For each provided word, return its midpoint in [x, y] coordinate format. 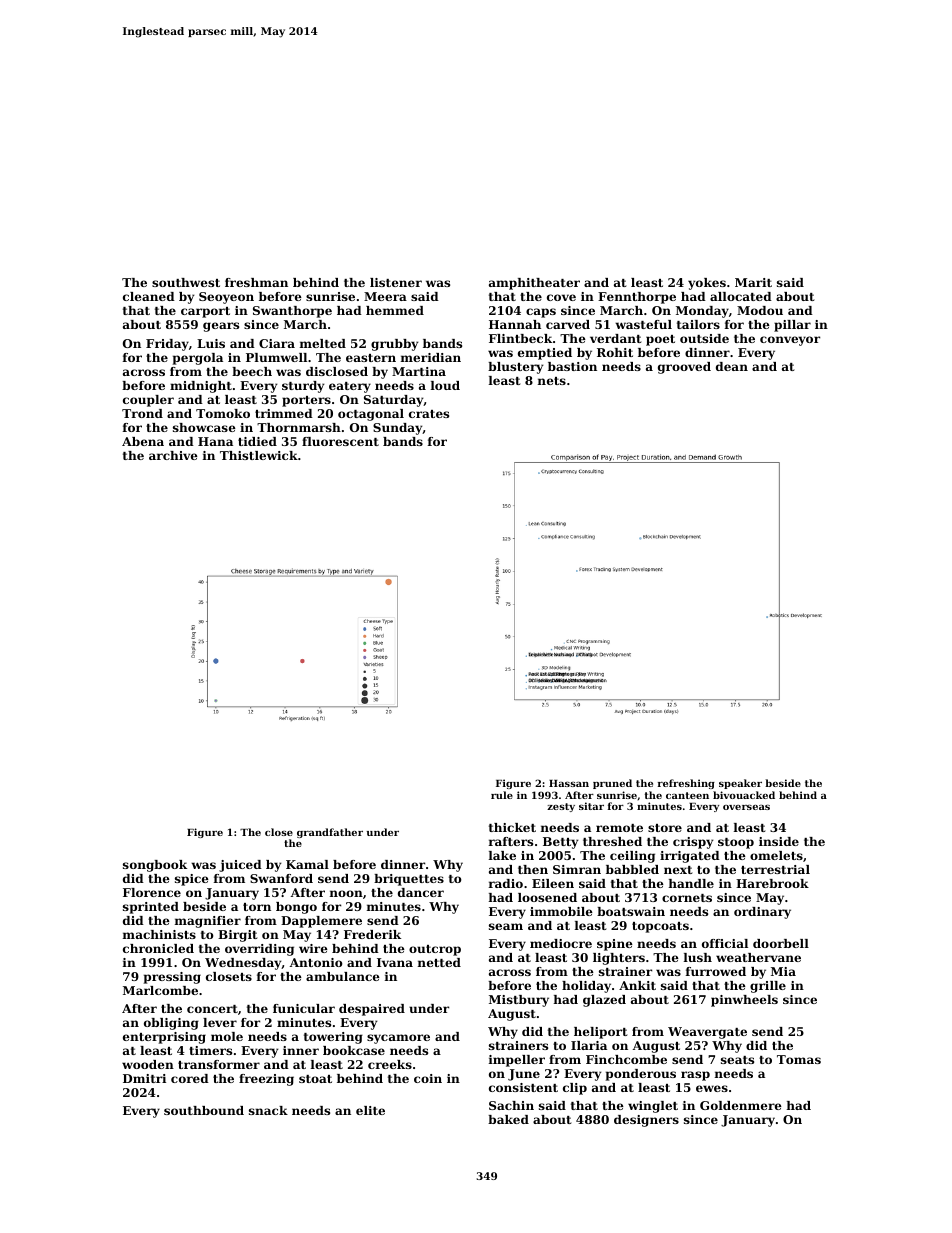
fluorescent [340, 441]
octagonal [371, 415]
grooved [684, 368]
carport [205, 312]
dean [732, 366]
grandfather [330, 833]
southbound [204, 1110]
